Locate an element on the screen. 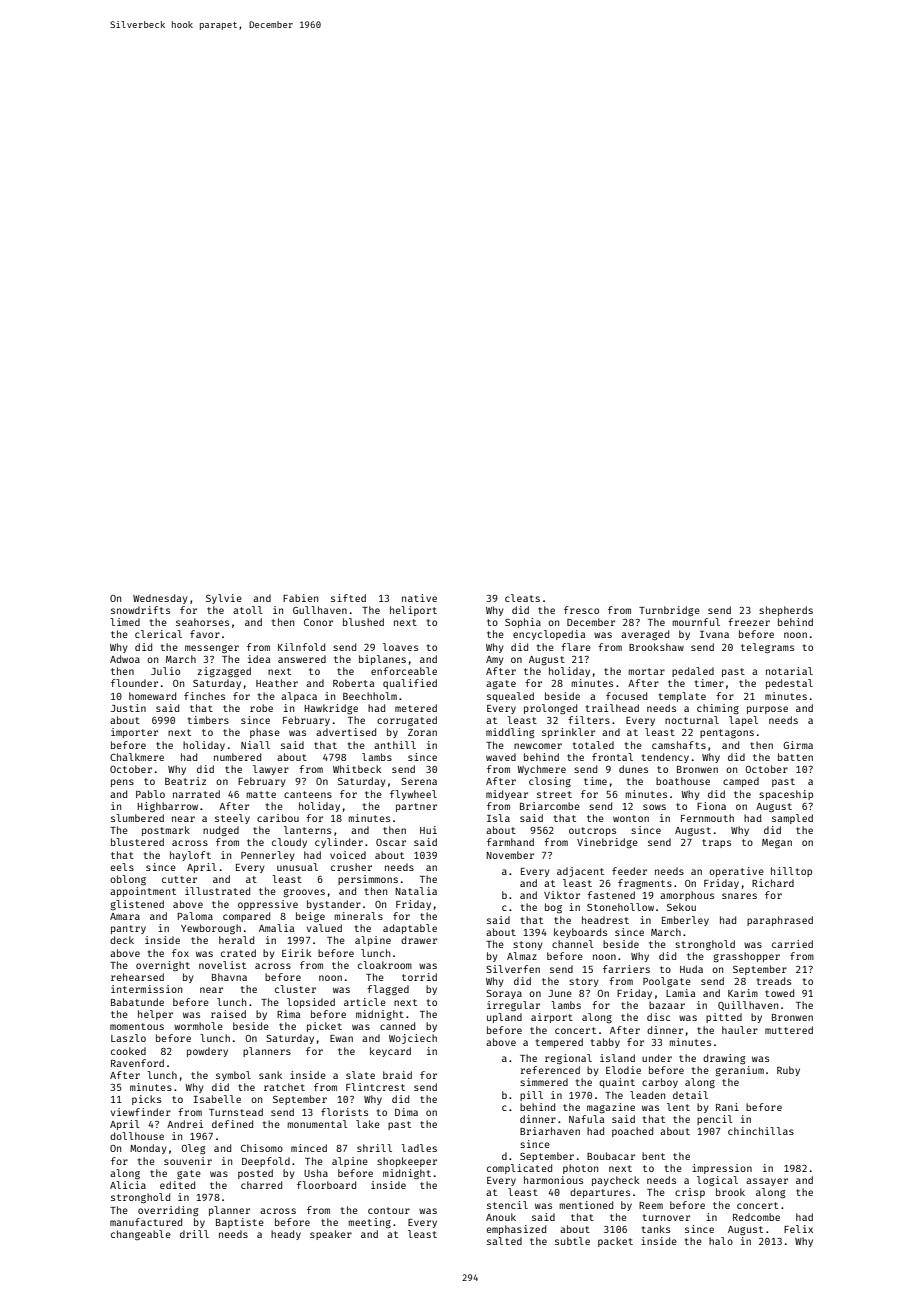 The image size is (924, 1314). atoll is located at coordinates (248, 610).
